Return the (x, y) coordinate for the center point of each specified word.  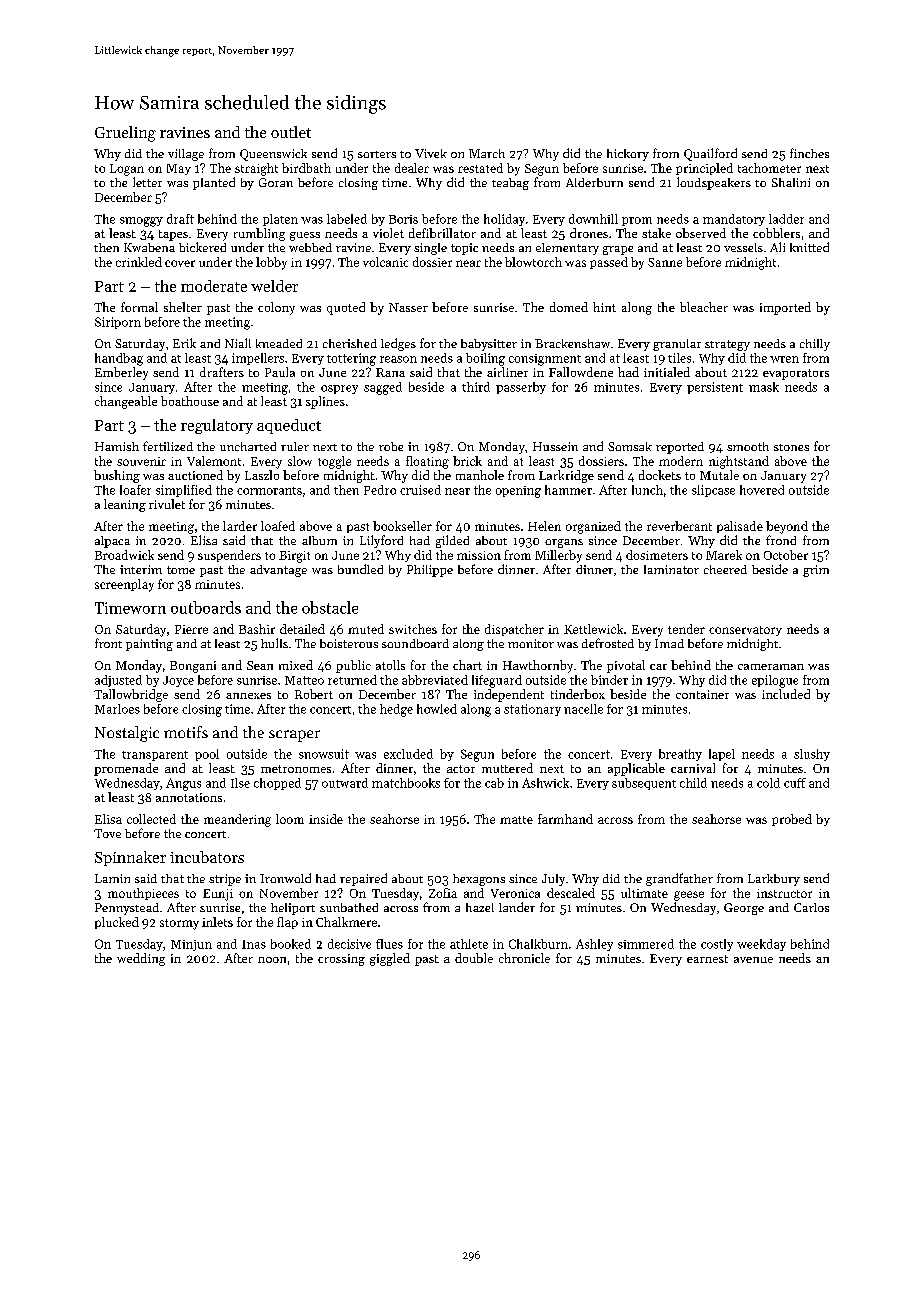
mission (479, 555)
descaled (571, 893)
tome (181, 570)
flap (287, 923)
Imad (669, 643)
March (487, 153)
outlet (291, 132)
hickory (628, 155)
